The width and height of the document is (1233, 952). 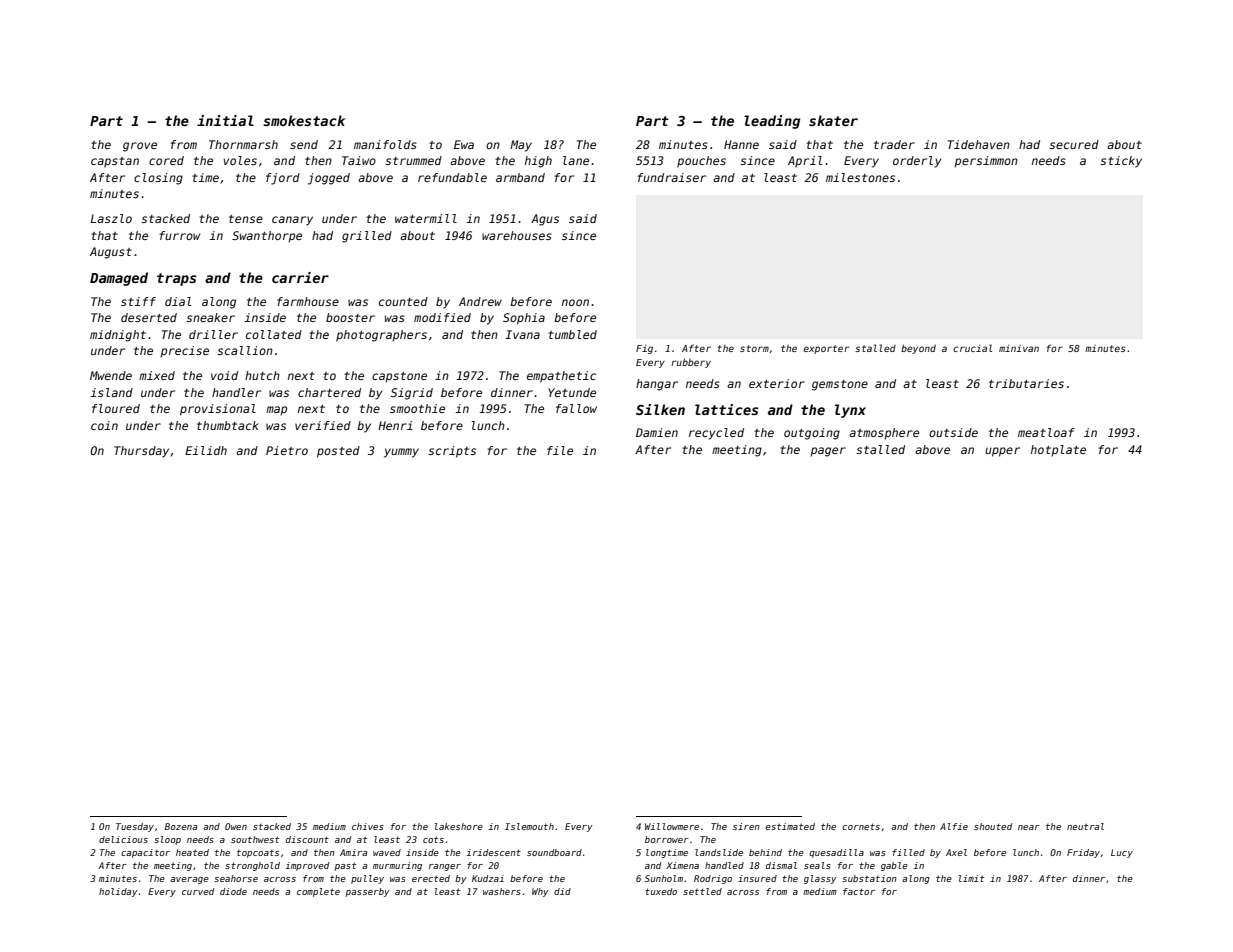 What do you see at coordinates (493, 852) in the document?
I see `iridescent` at bounding box center [493, 852].
